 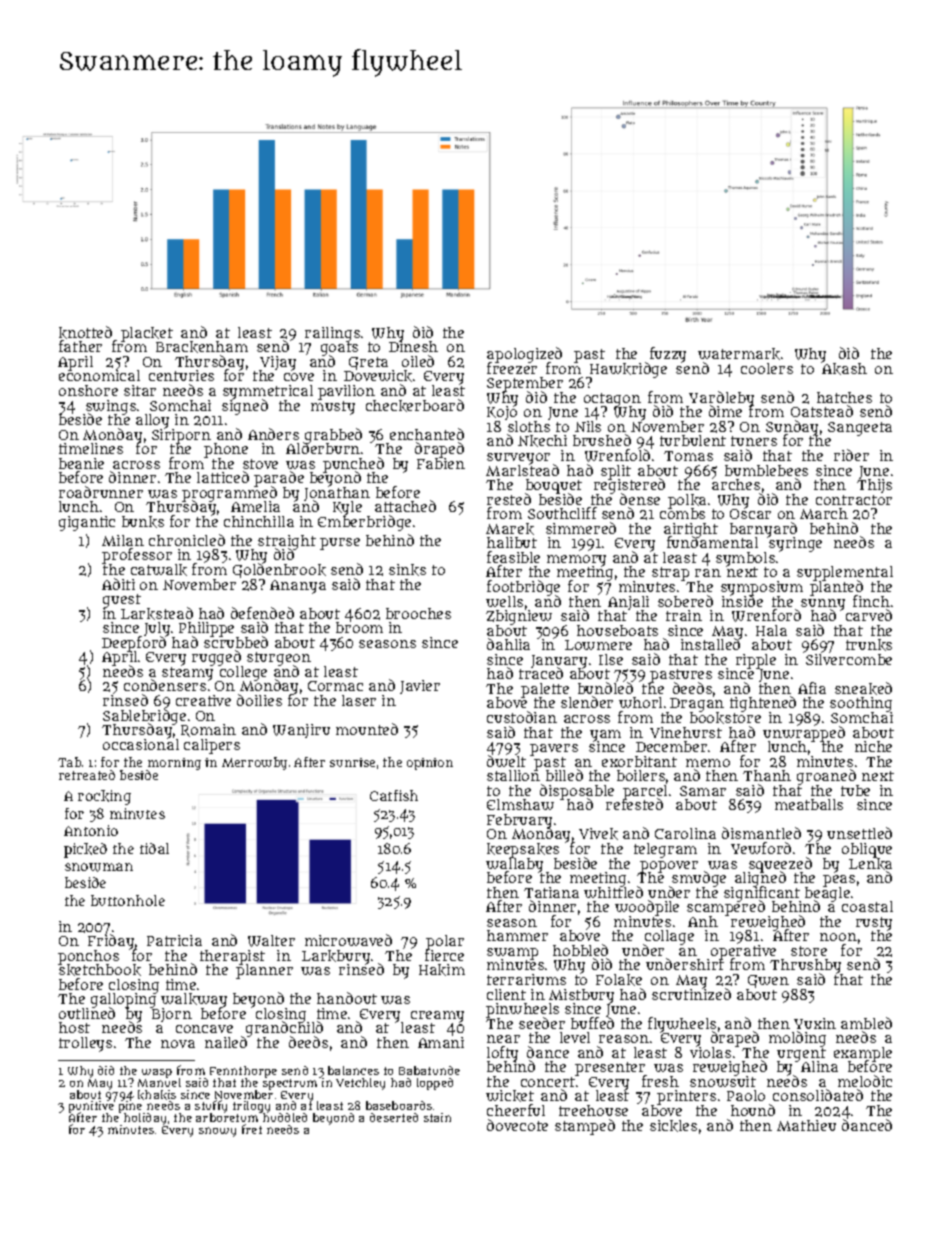 I want to click on Amelia, so click(x=255, y=506).
